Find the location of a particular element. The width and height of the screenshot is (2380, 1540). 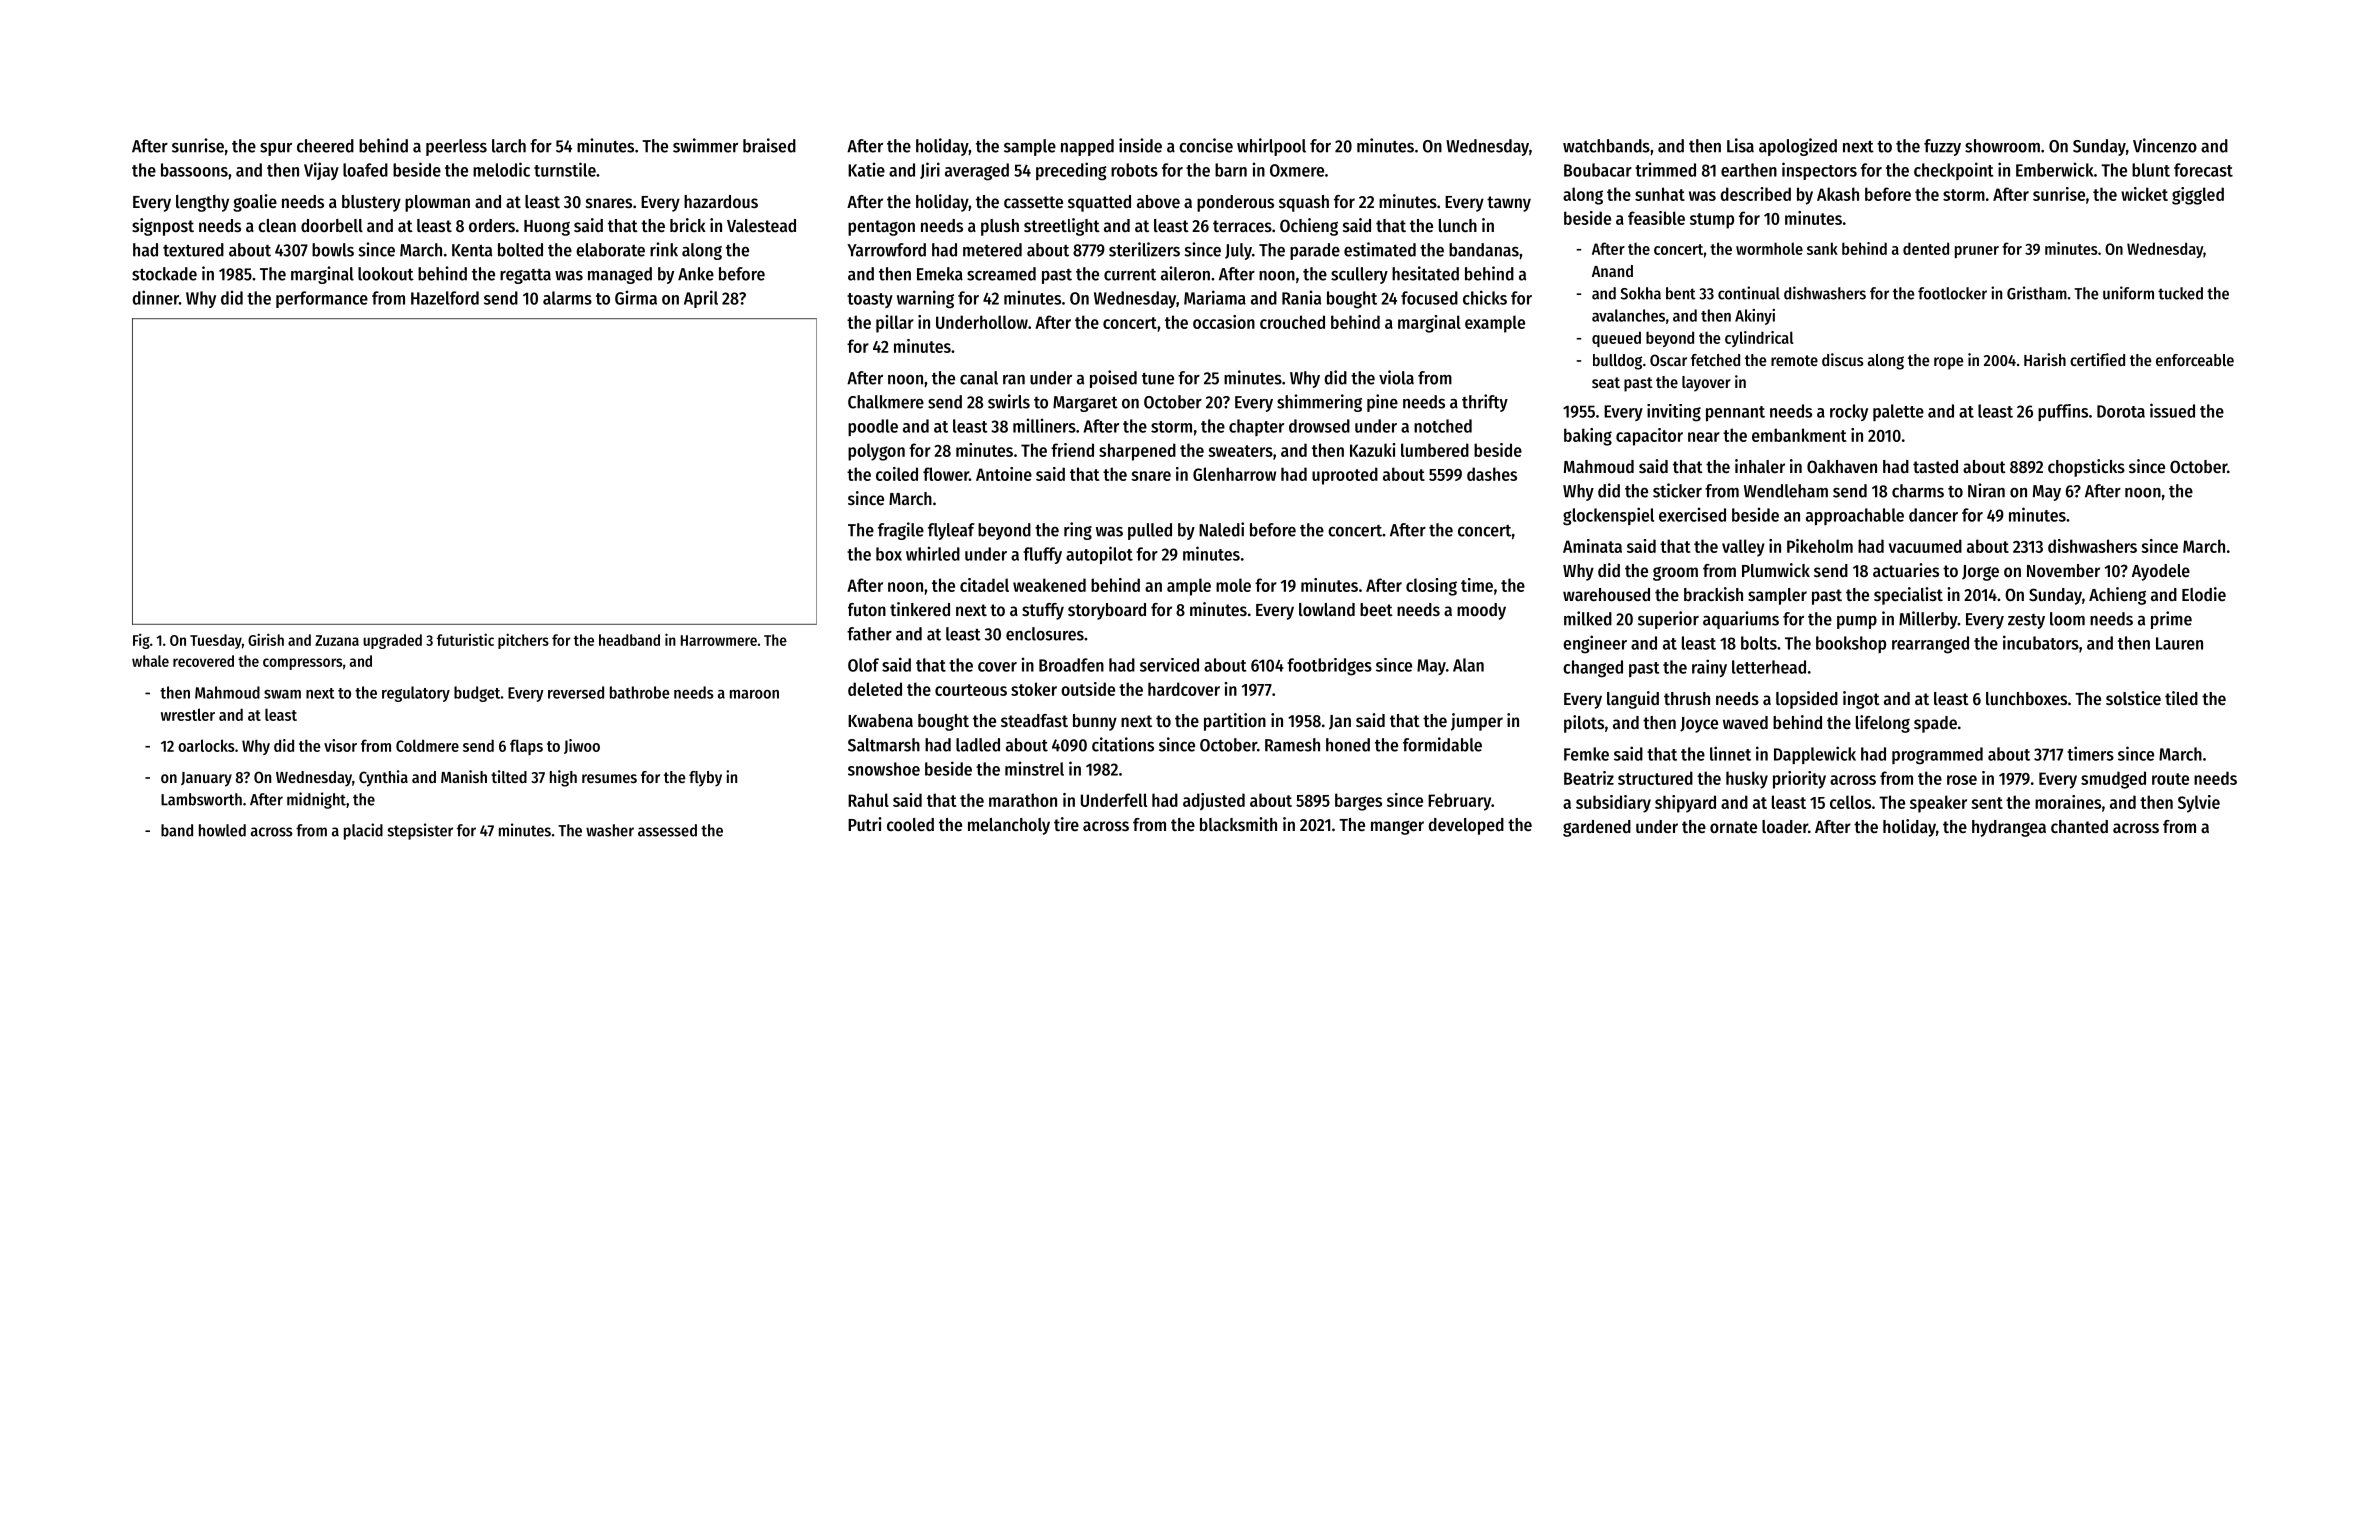

lookout is located at coordinates (386, 274).
